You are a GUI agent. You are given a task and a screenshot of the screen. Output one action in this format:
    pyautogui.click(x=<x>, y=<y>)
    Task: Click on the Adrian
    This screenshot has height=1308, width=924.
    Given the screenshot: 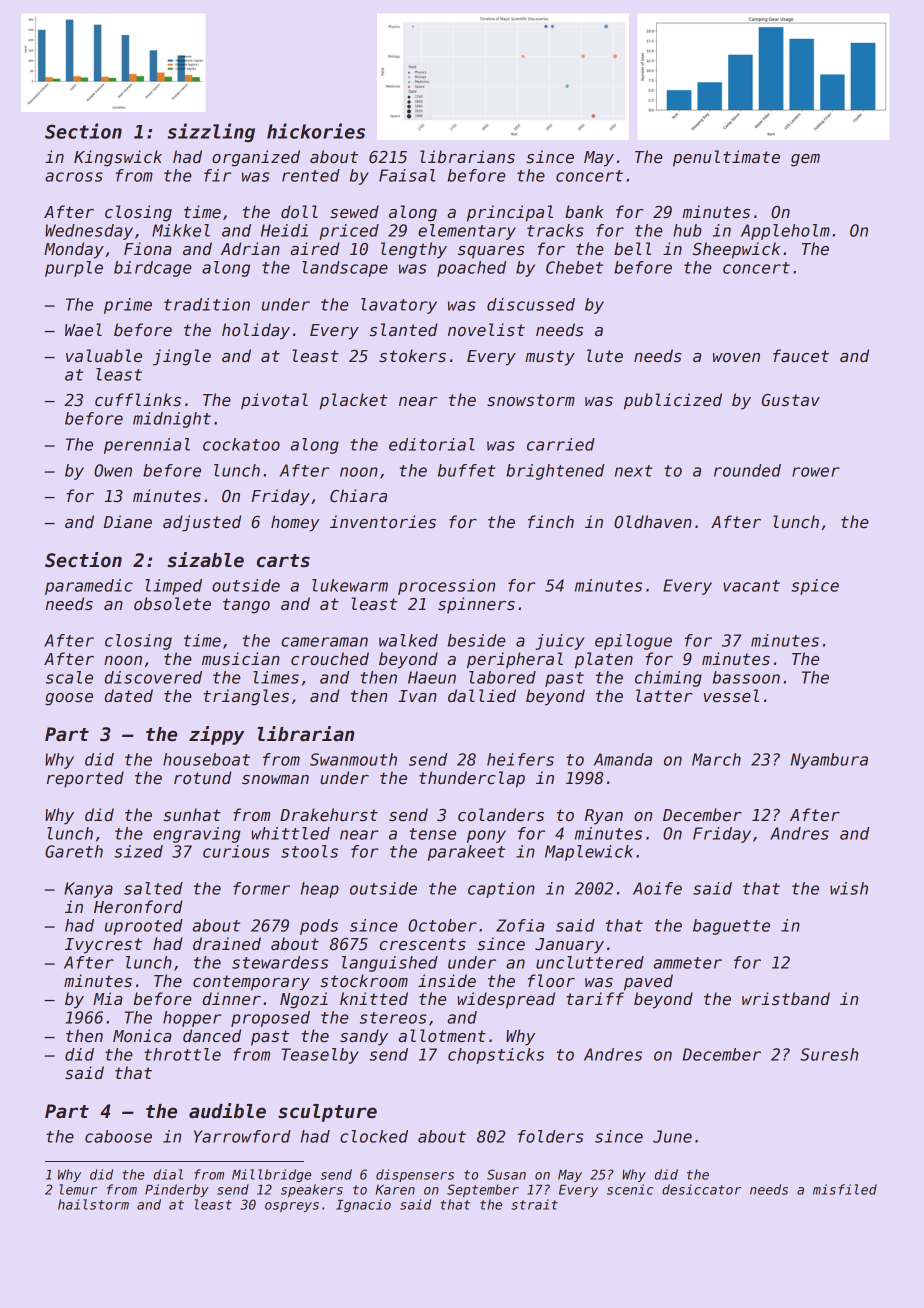 What is the action you would take?
    pyautogui.click(x=250, y=248)
